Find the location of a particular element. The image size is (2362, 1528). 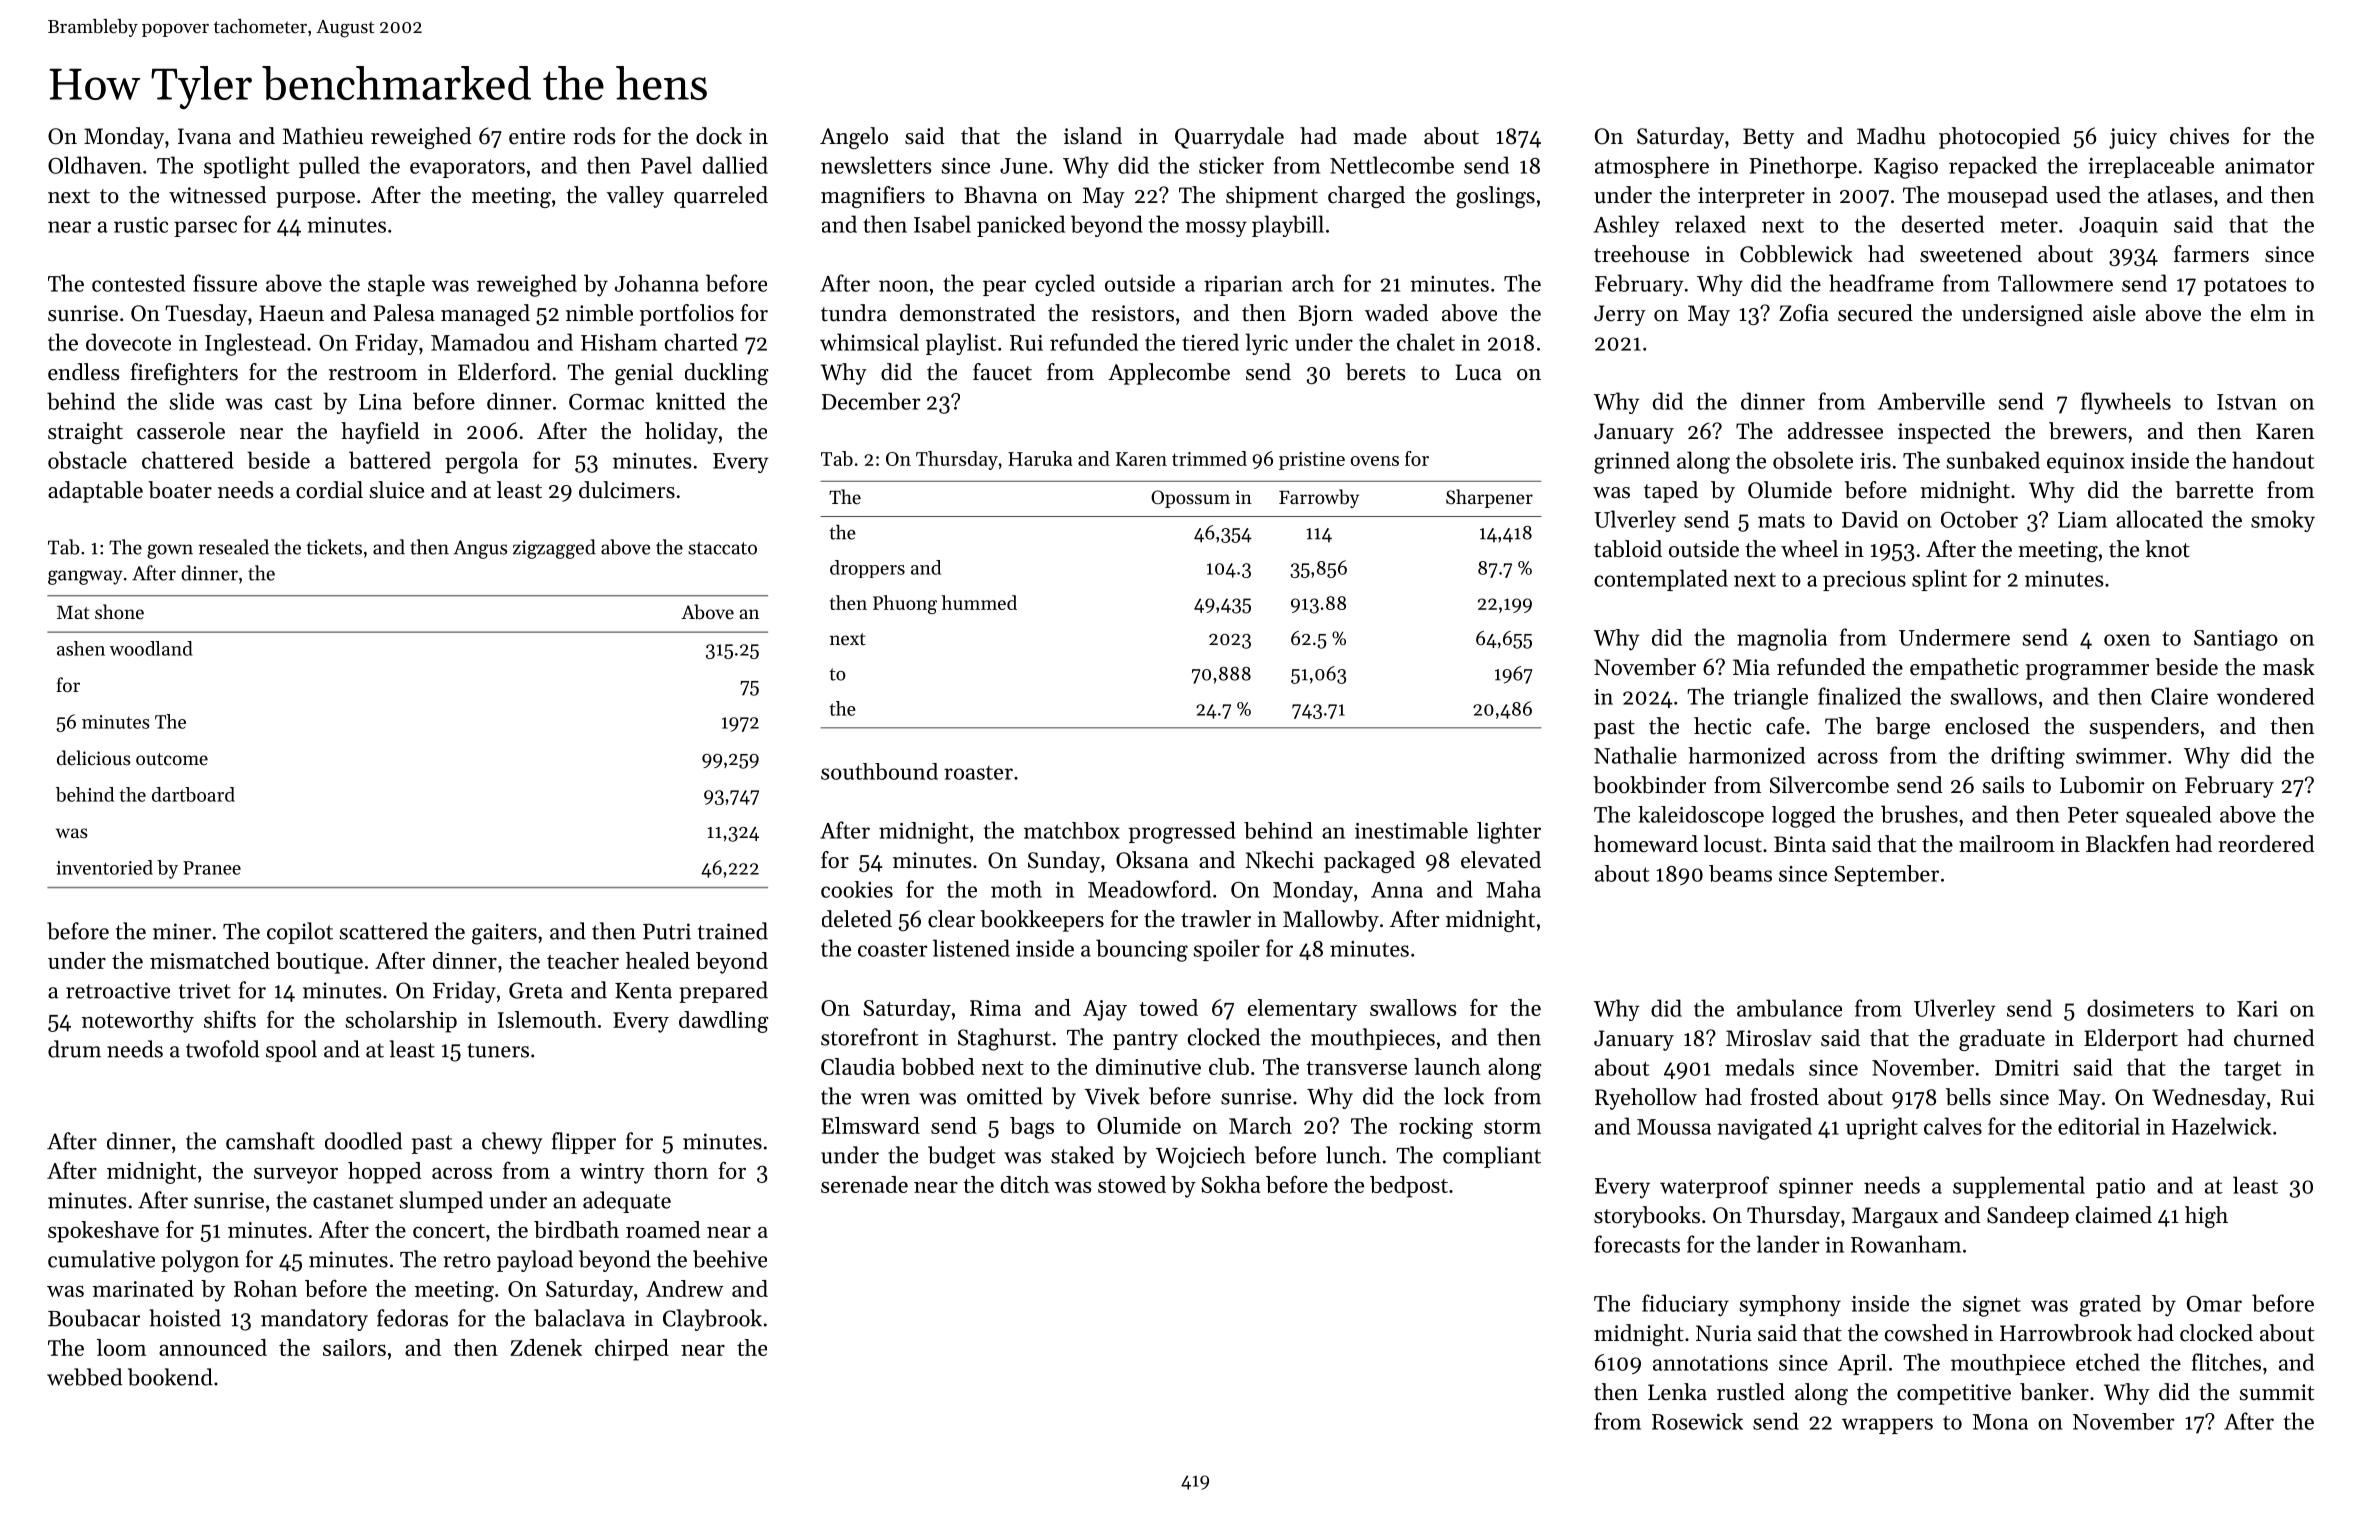

serenade is located at coordinates (864, 1184).
